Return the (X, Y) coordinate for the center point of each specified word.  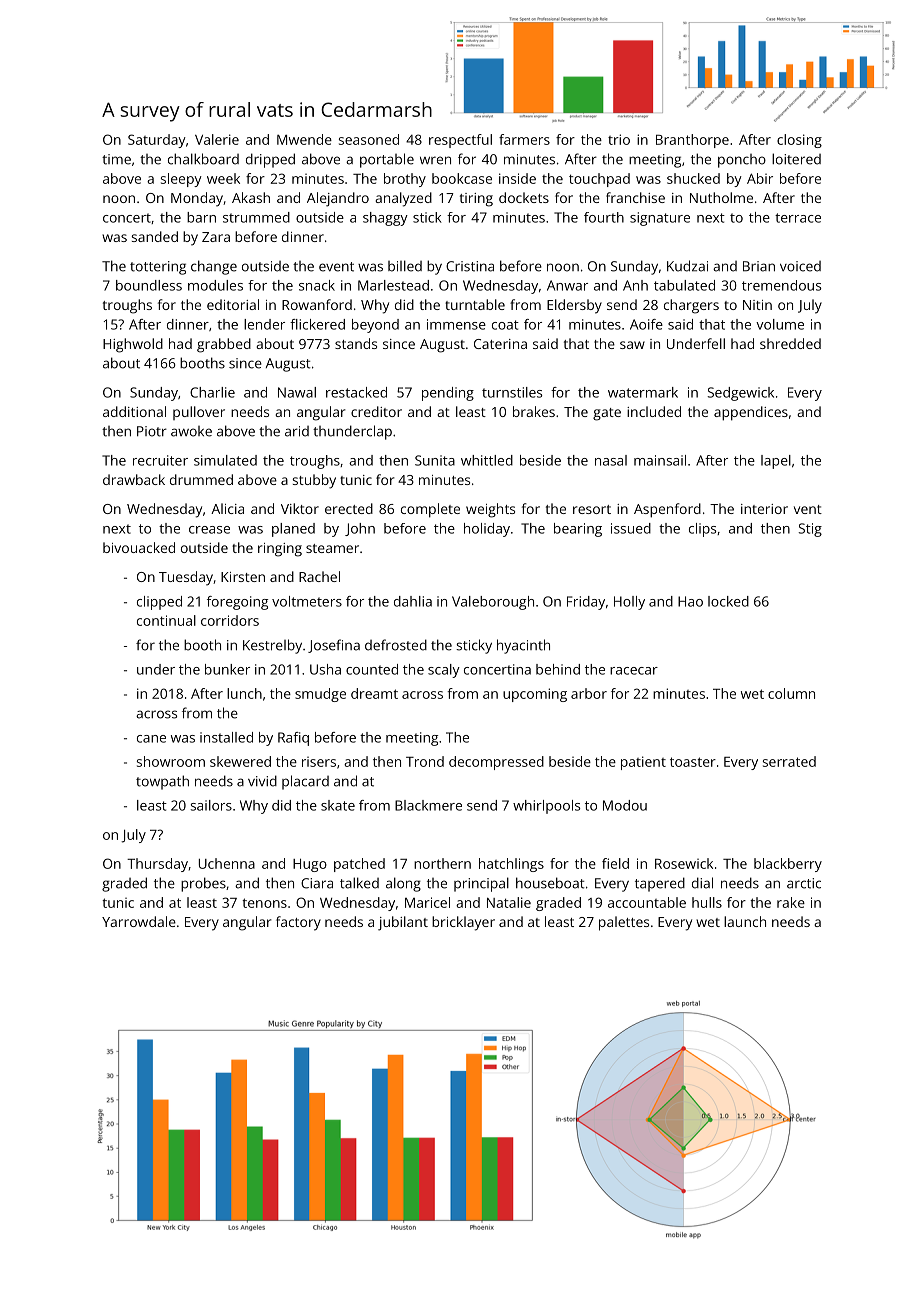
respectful (460, 141)
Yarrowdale (139, 921)
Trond (425, 761)
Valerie (217, 139)
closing (799, 141)
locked (728, 601)
